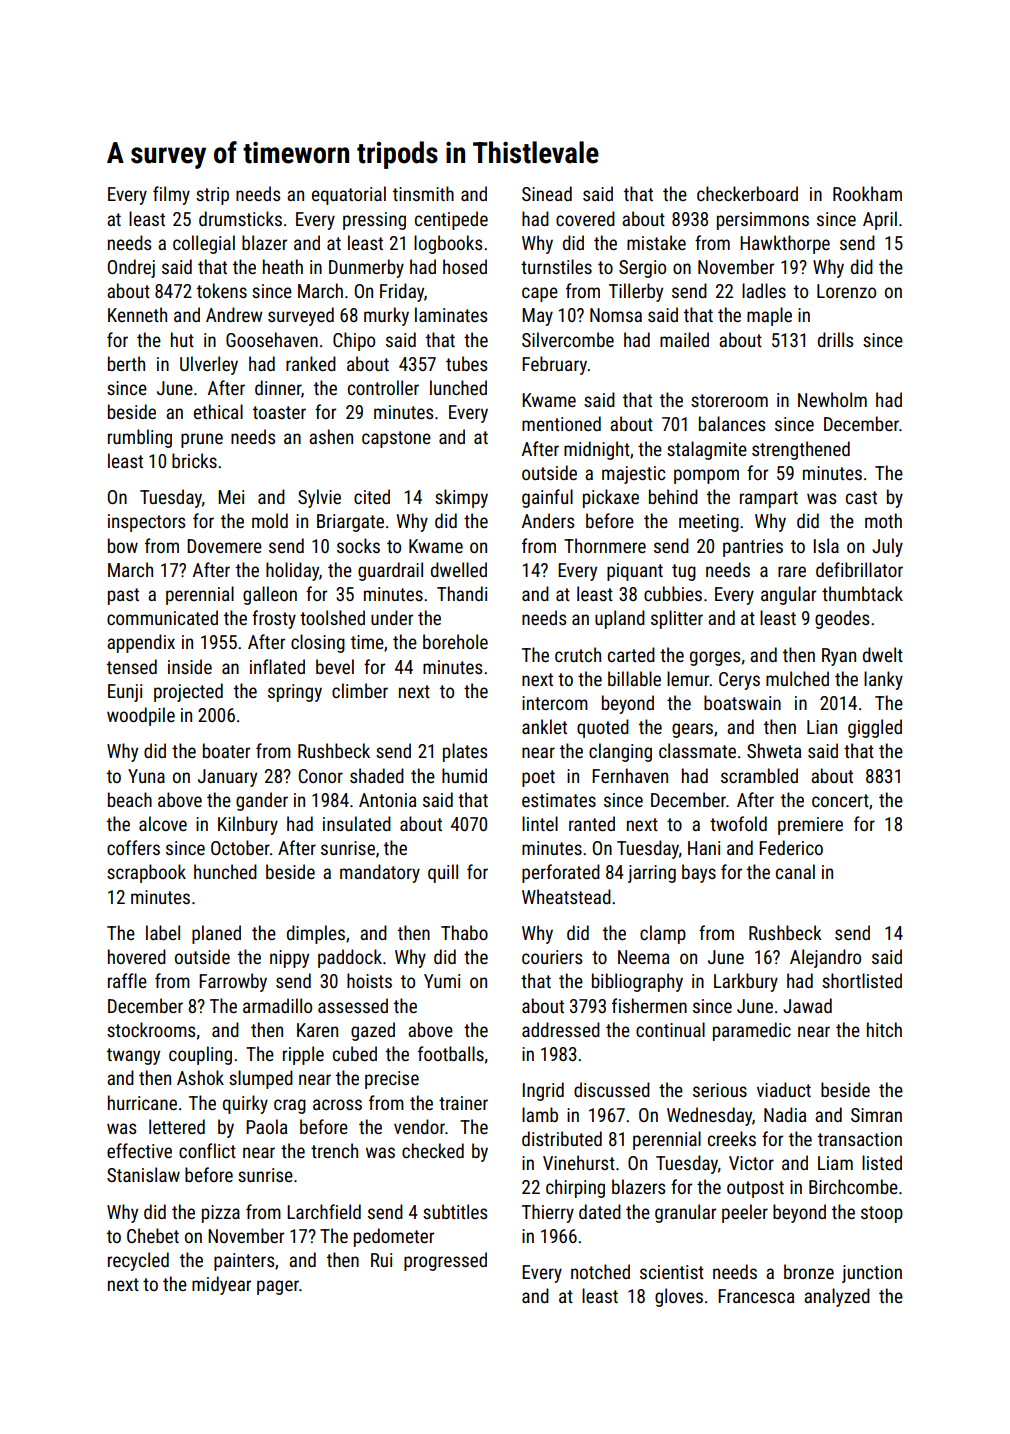 Image resolution: width=1010 pixels, height=1434 pixels. I want to click on concert, so click(840, 800).
